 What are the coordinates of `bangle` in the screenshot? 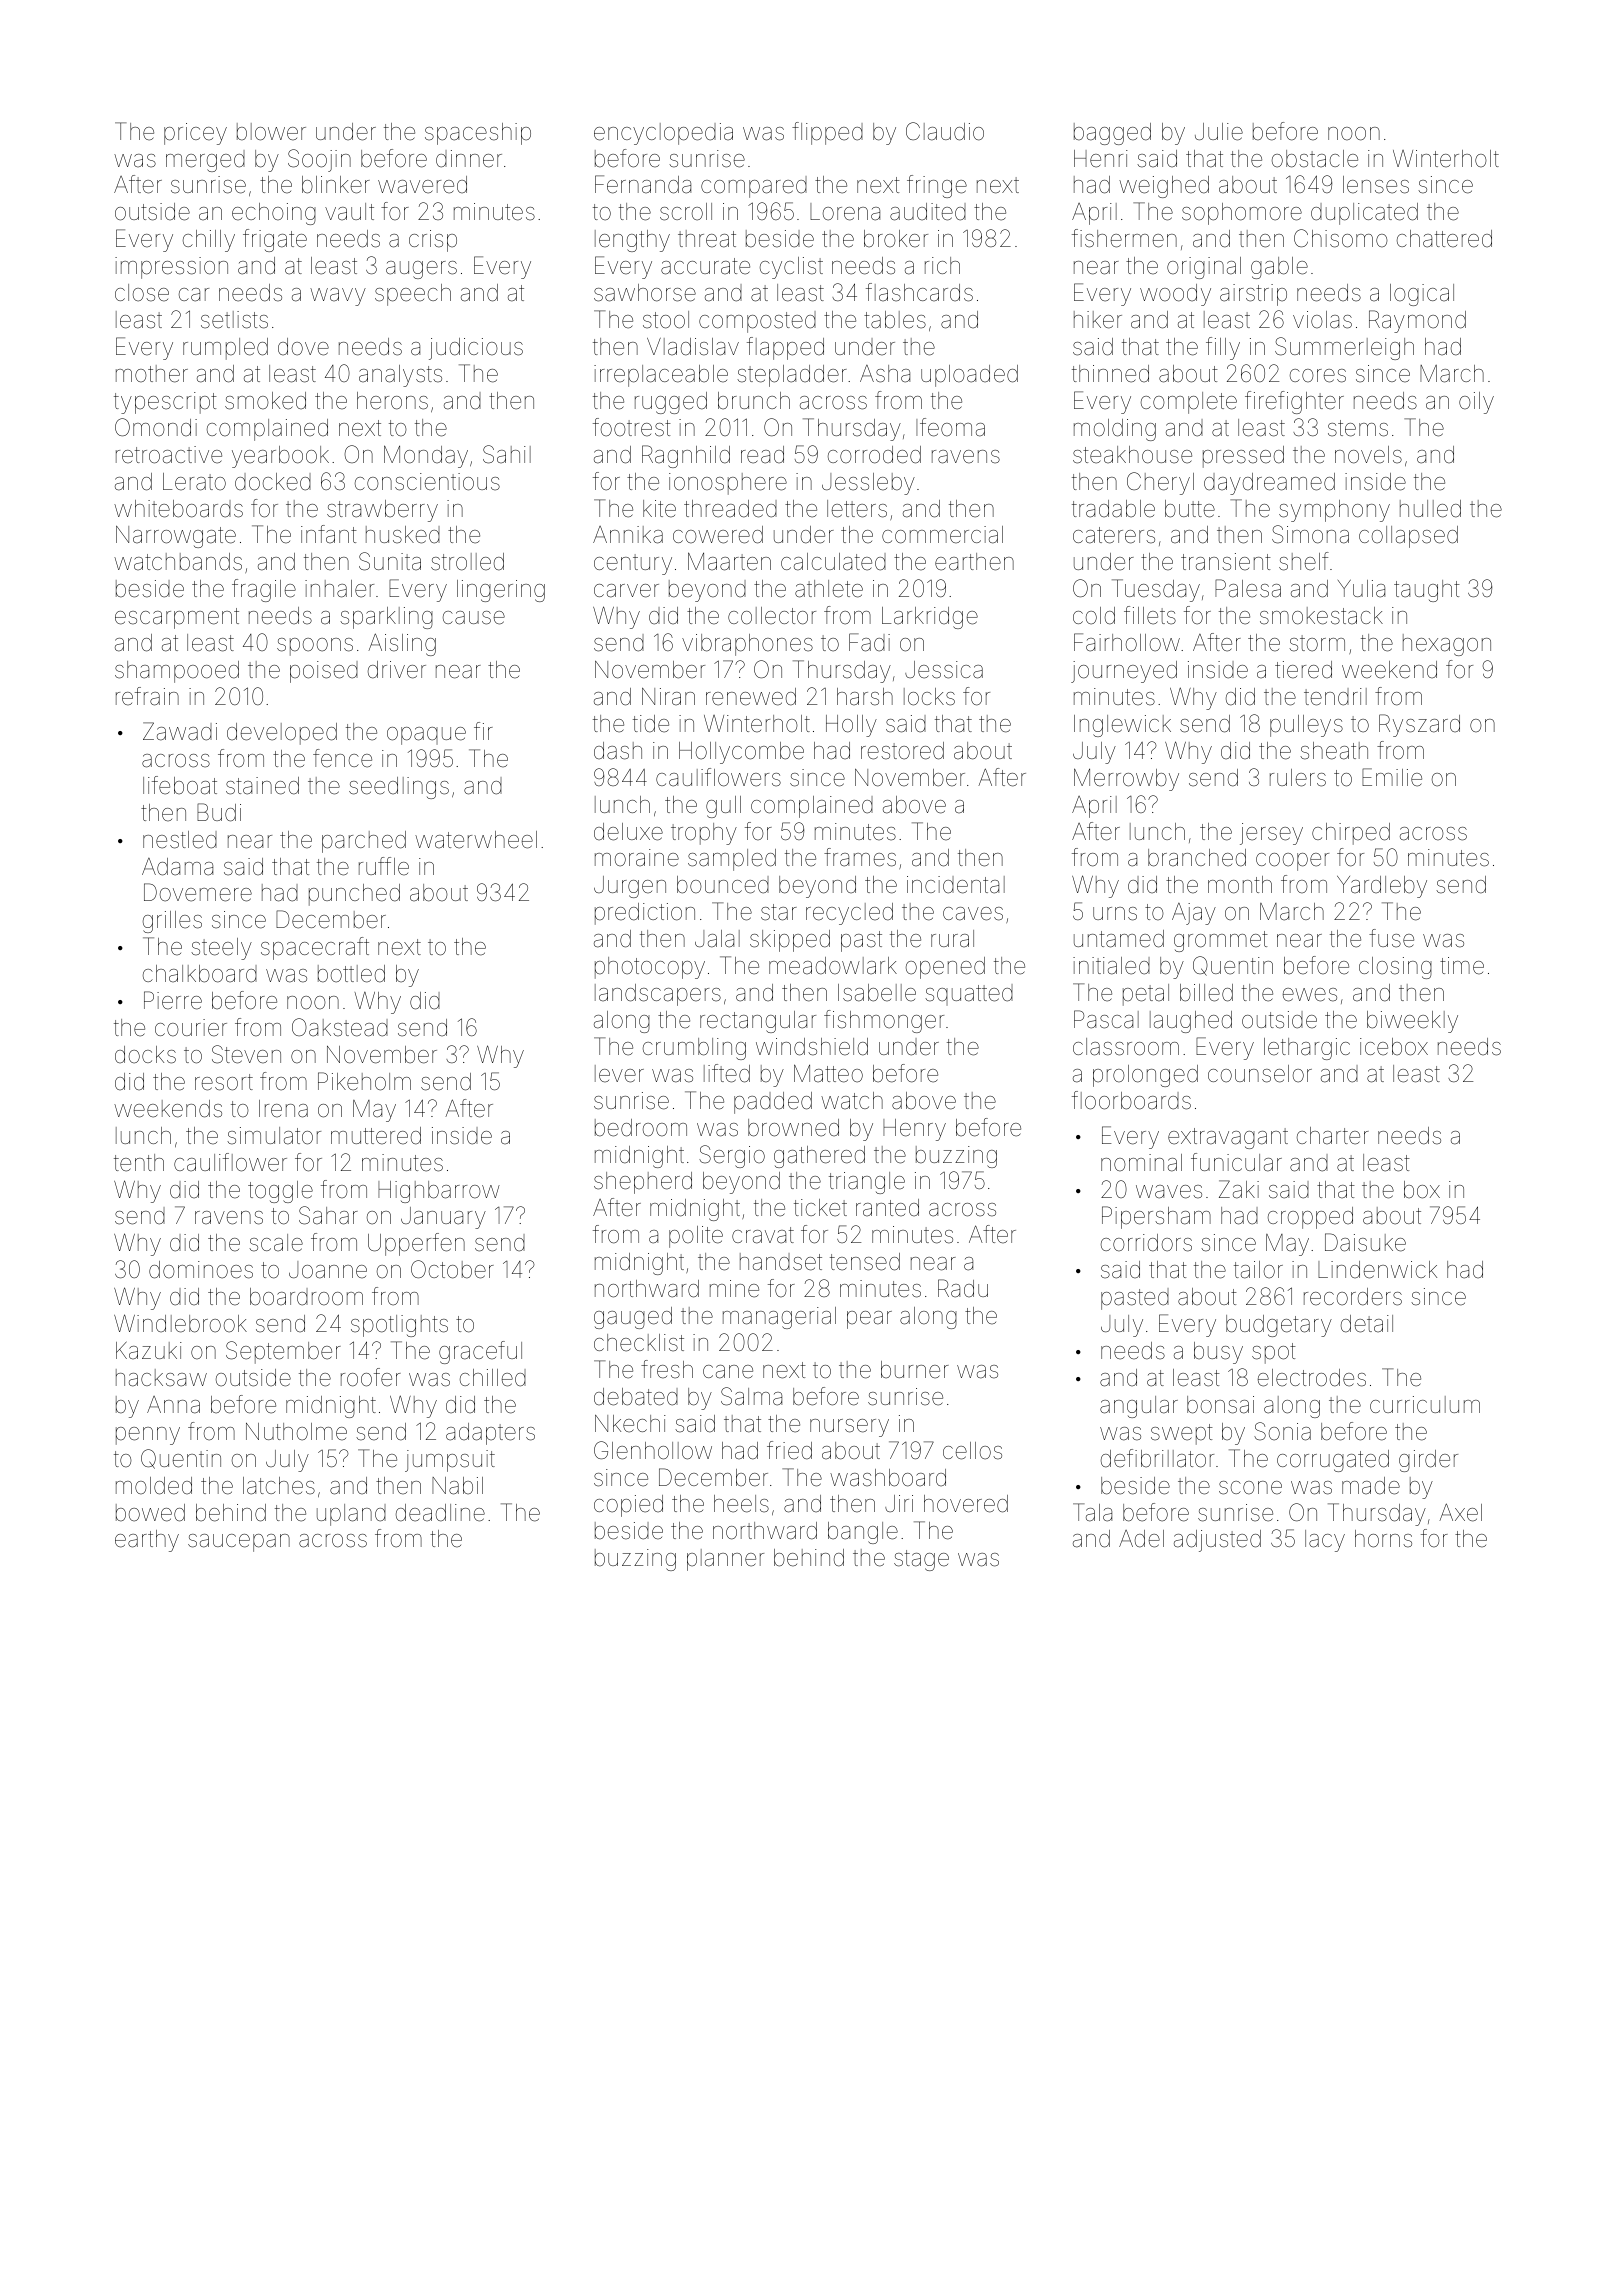 It's located at (863, 1533).
